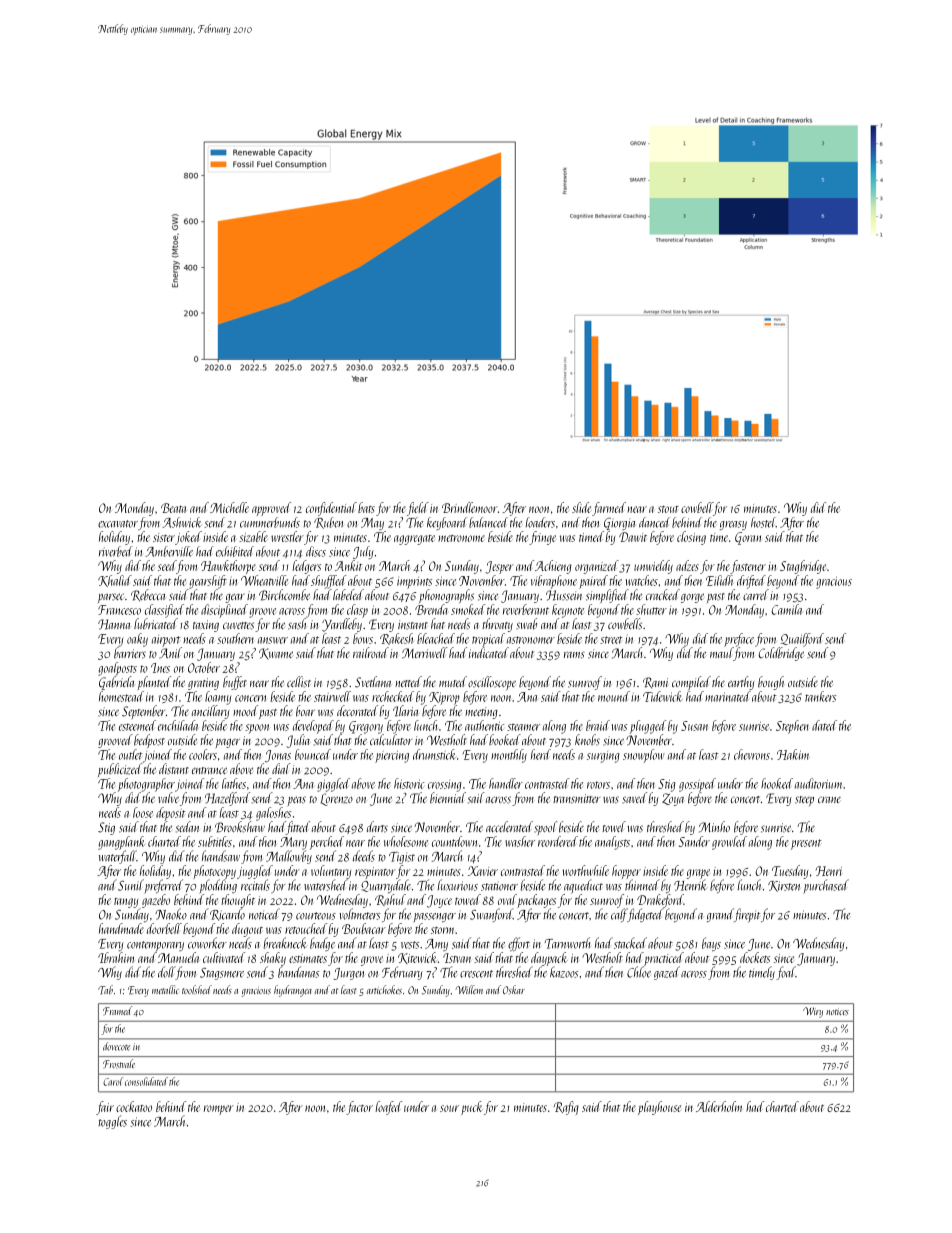 This page has height=1233, width=952. I want to click on railroad, so click(371, 652).
